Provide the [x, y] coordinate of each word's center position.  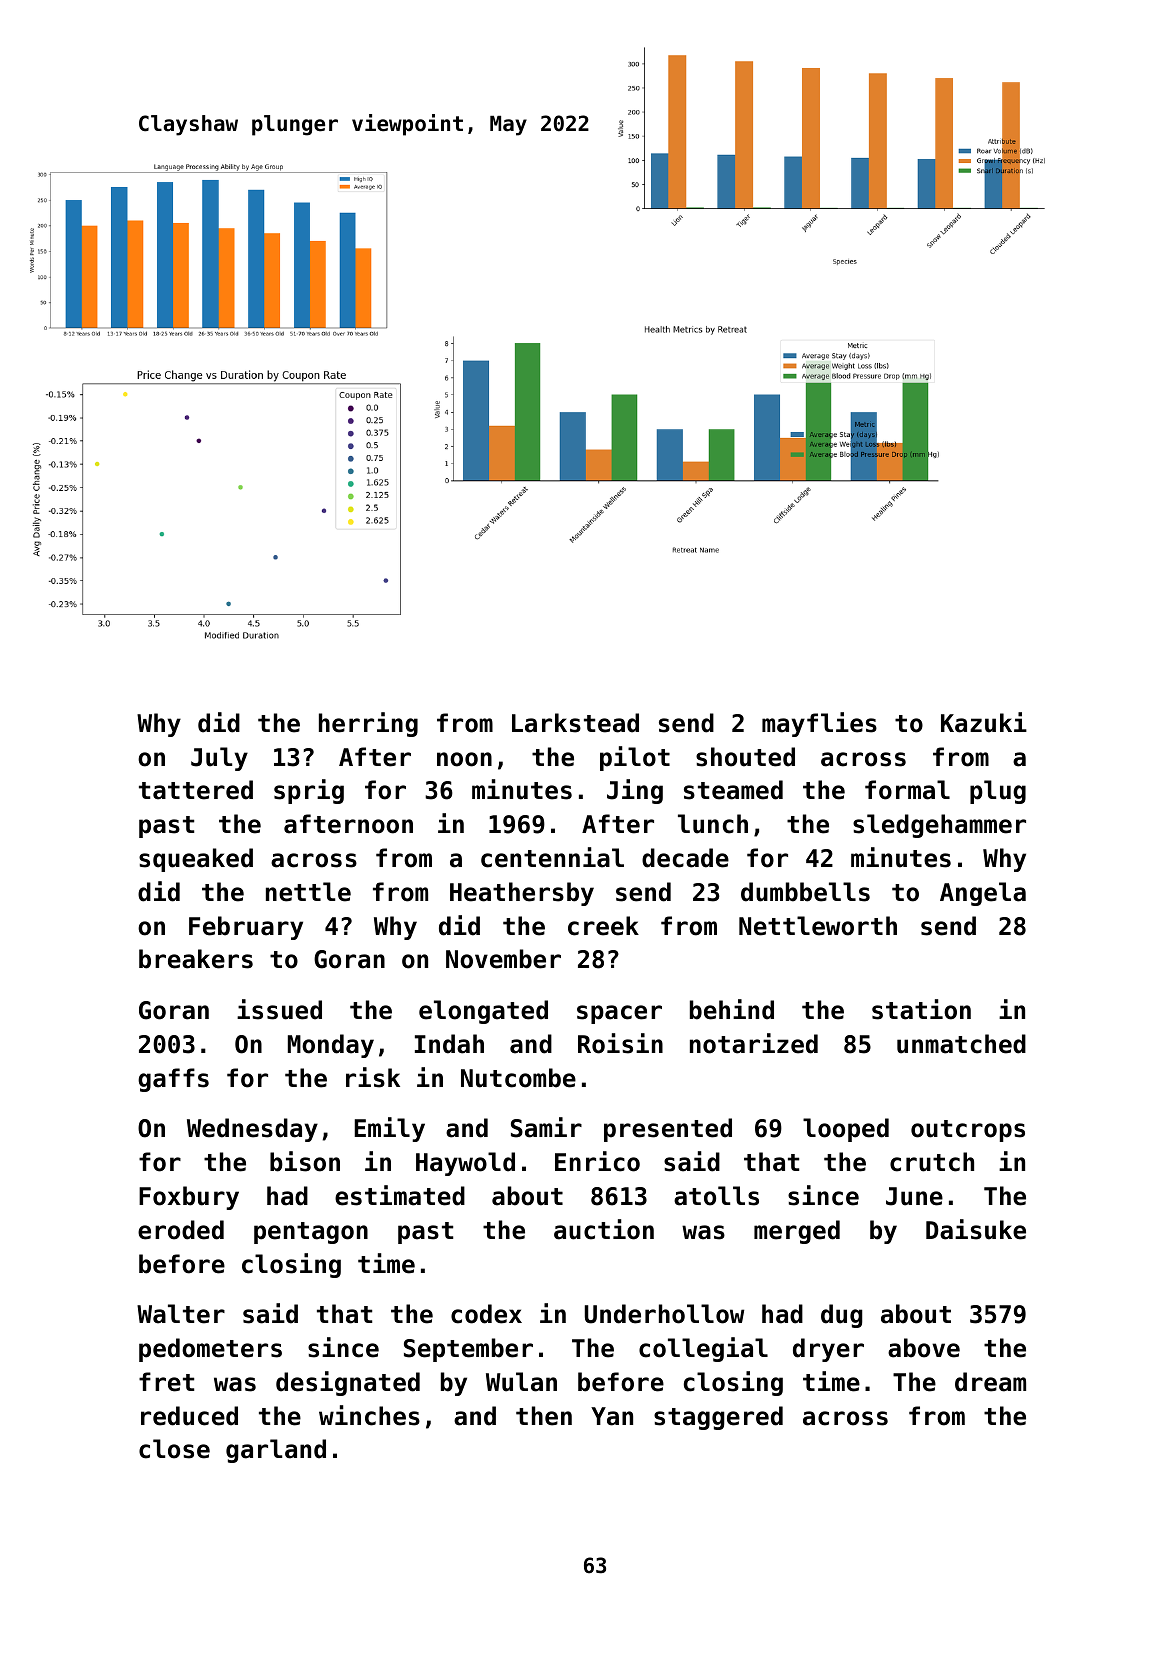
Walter [181, 1314]
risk [373, 1077]
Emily [389, 1129]
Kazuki [984, 722]
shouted [745, 757]
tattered [196, 790]
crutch [932, 1162]
